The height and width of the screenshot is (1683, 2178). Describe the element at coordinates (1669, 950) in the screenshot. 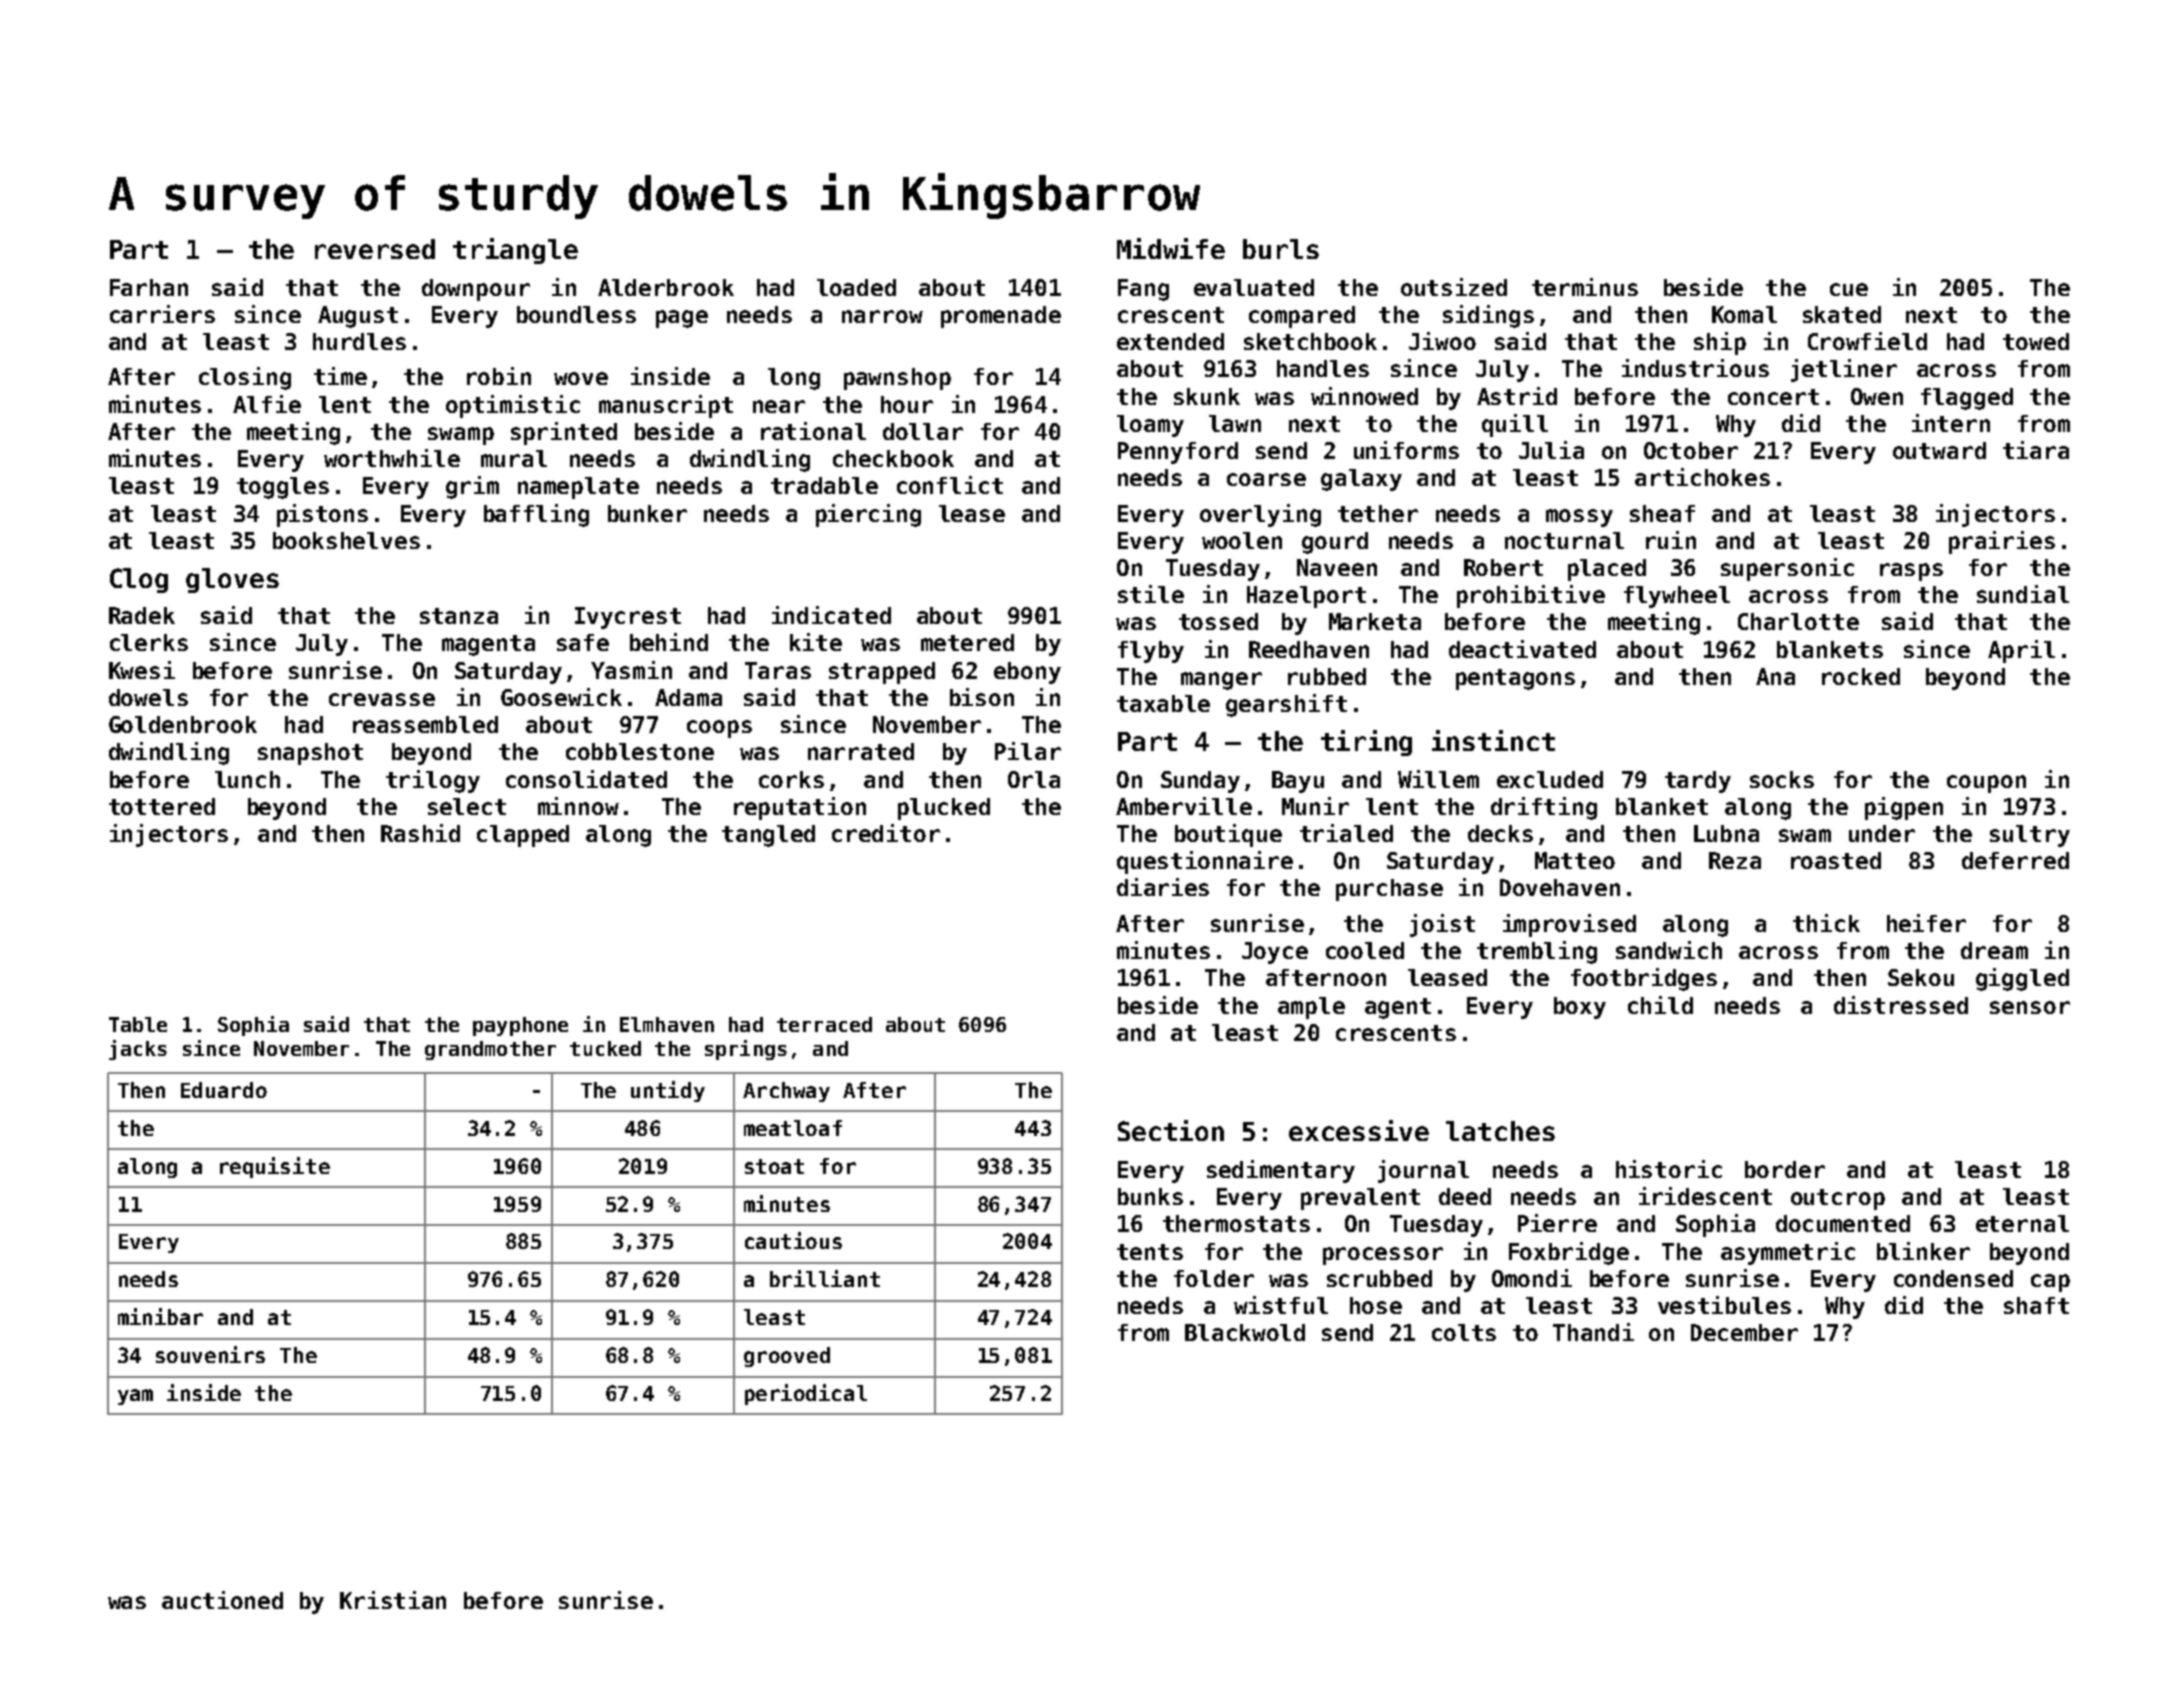

I see `sandwich` at that location.
